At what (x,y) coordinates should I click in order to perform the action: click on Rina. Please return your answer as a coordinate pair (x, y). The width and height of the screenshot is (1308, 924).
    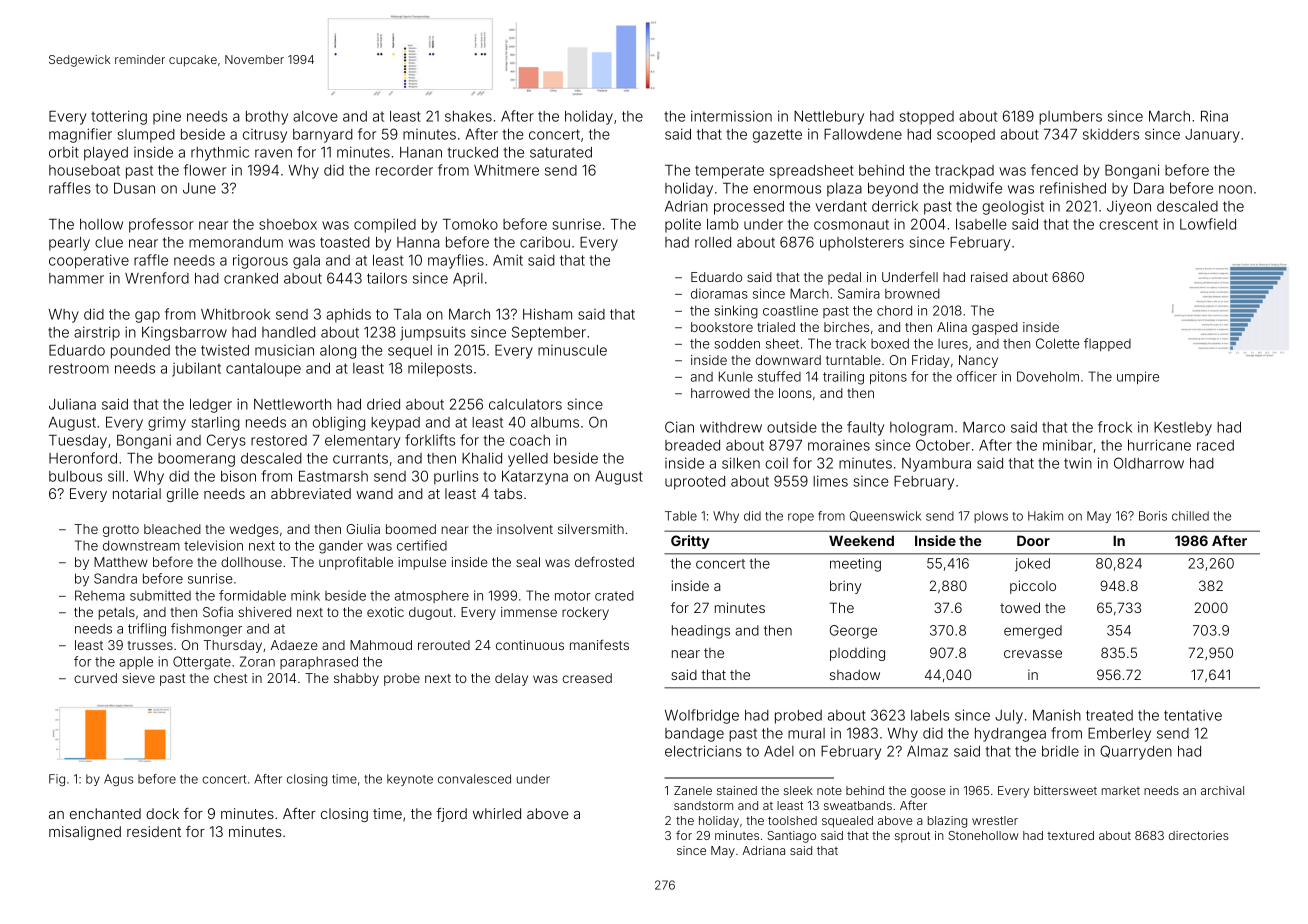
    Looking at the image, I should click on (1214, 116).
